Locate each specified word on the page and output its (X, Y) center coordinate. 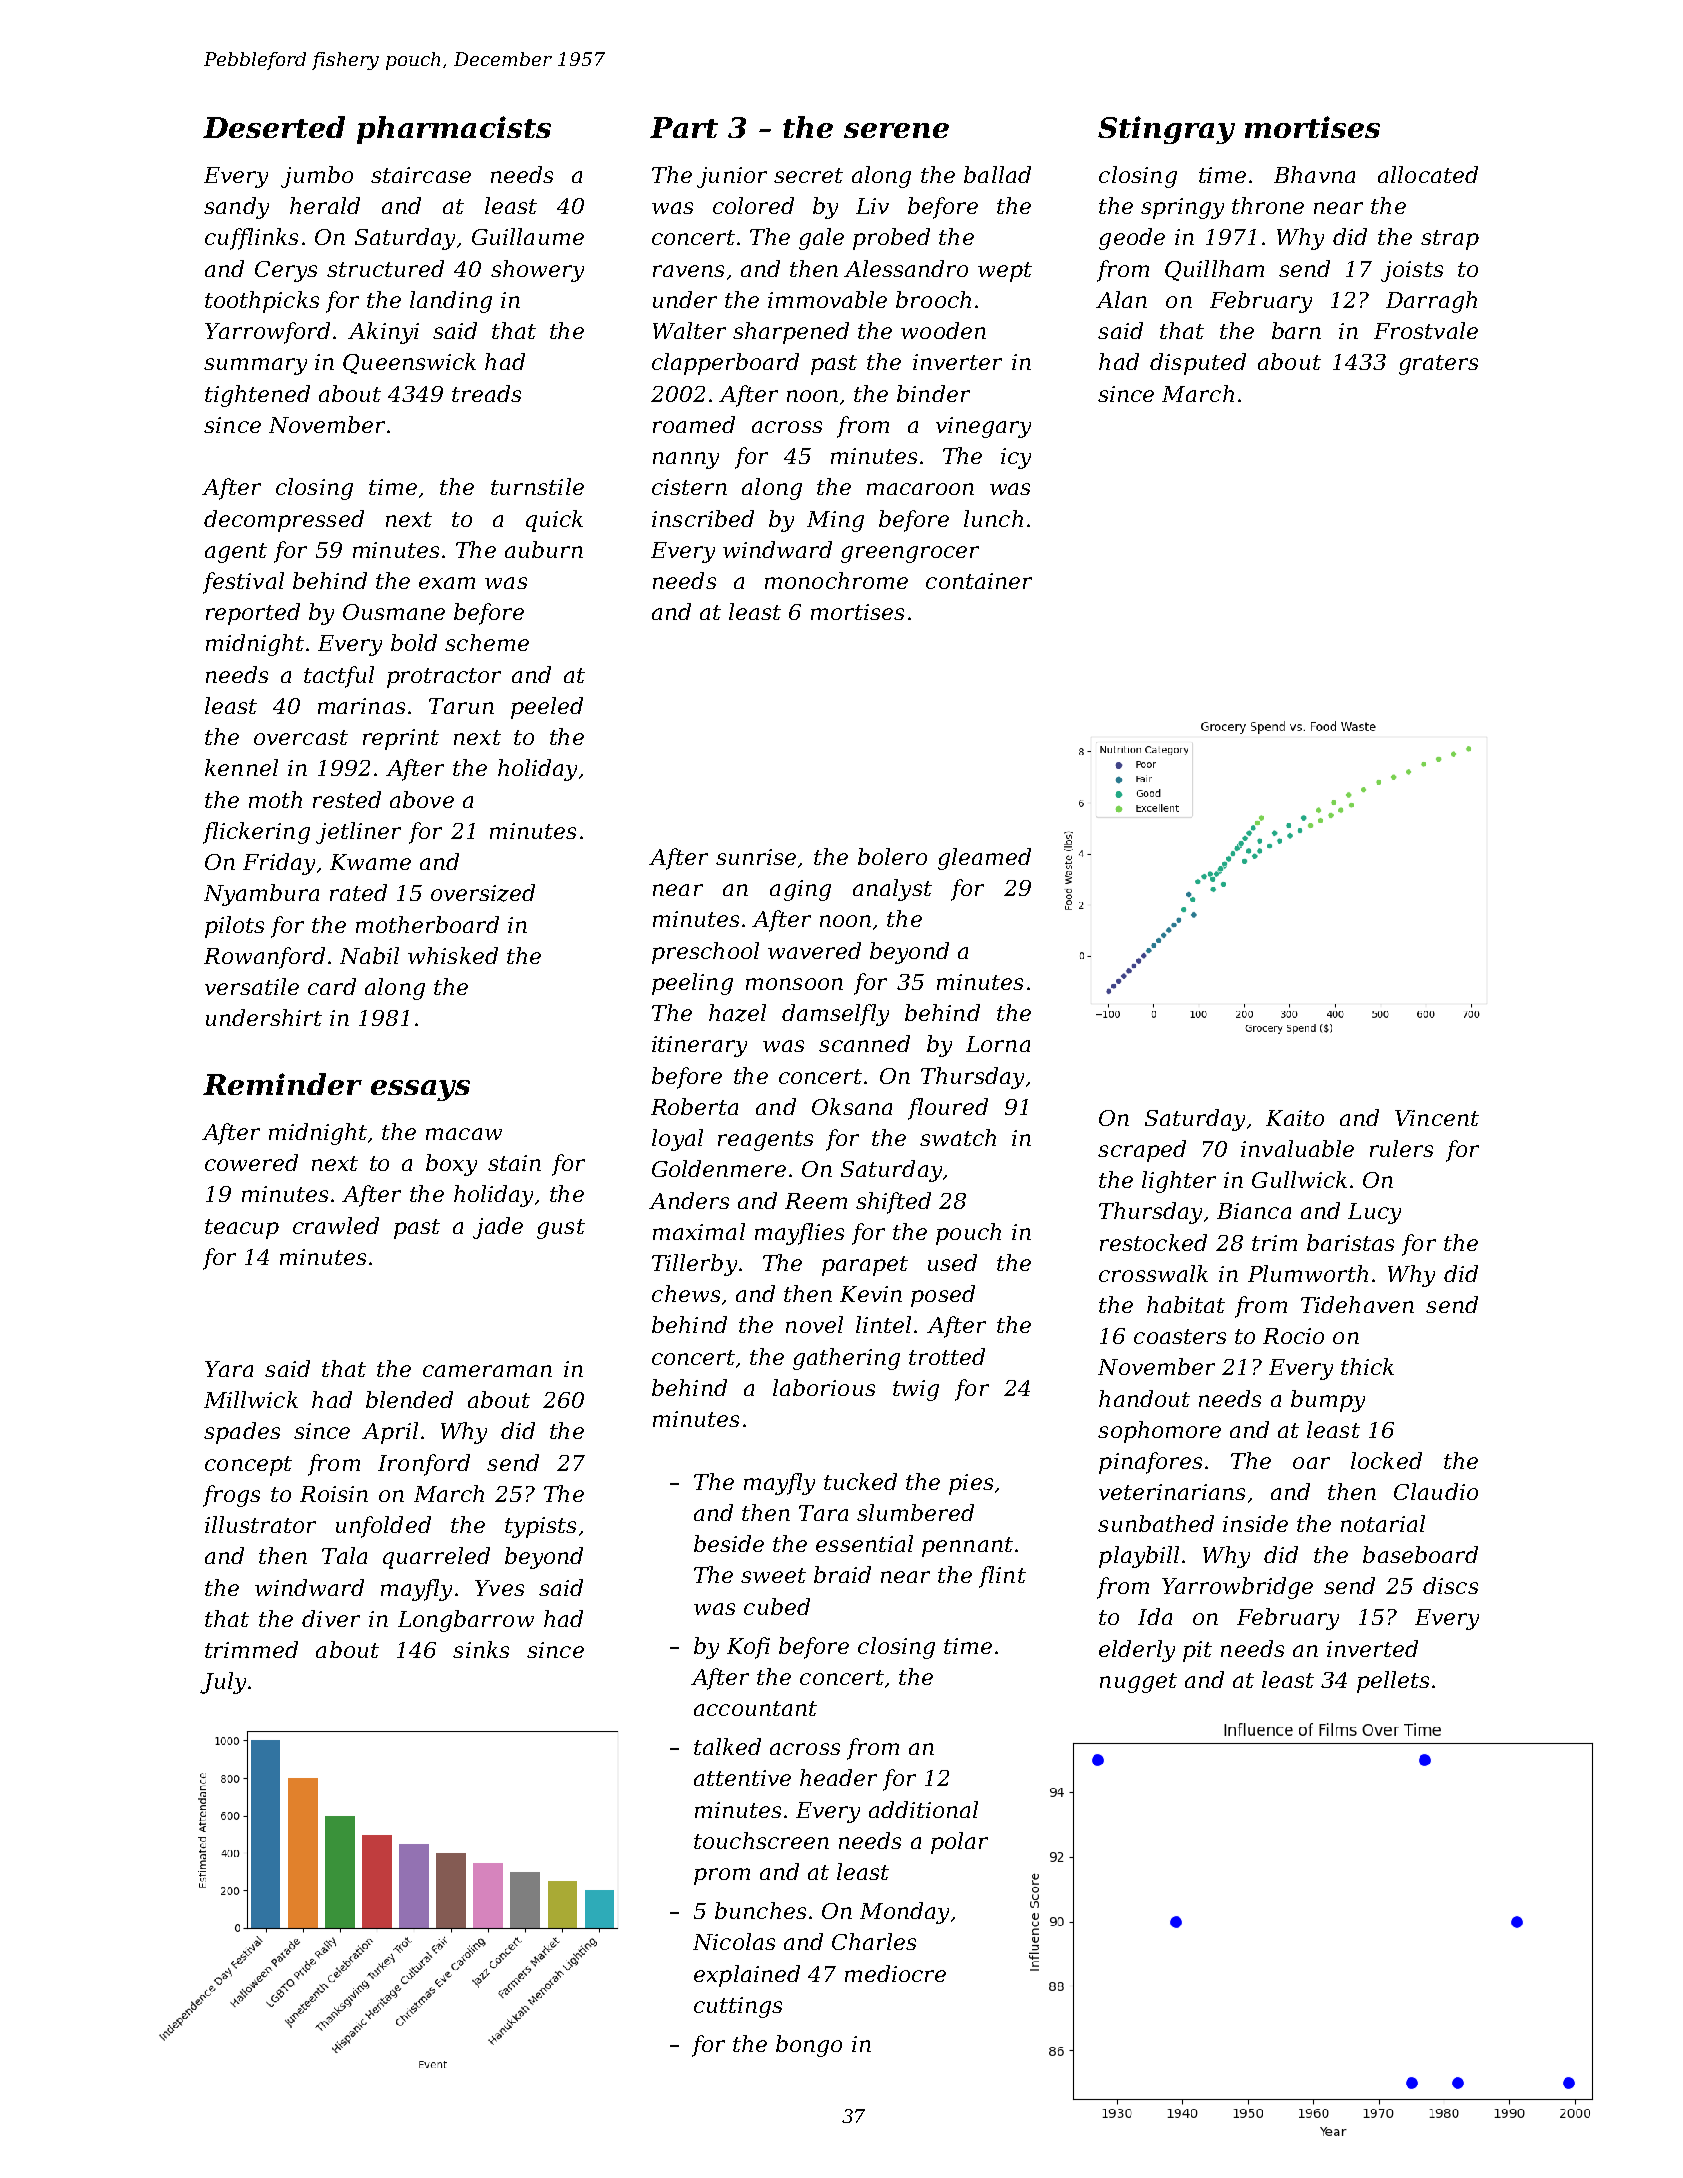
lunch (993, 518)
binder (933, 393)
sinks (481, 1649)
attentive (742, 1778)
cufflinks (251, 239)
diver (331, 1618)
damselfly (835, 1015)
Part (684, 127)
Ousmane (394, 612)
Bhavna (1314, 174)
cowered (251, 1162)
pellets (1393, 1682)
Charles (874, 1941)
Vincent (1437, 1118)
